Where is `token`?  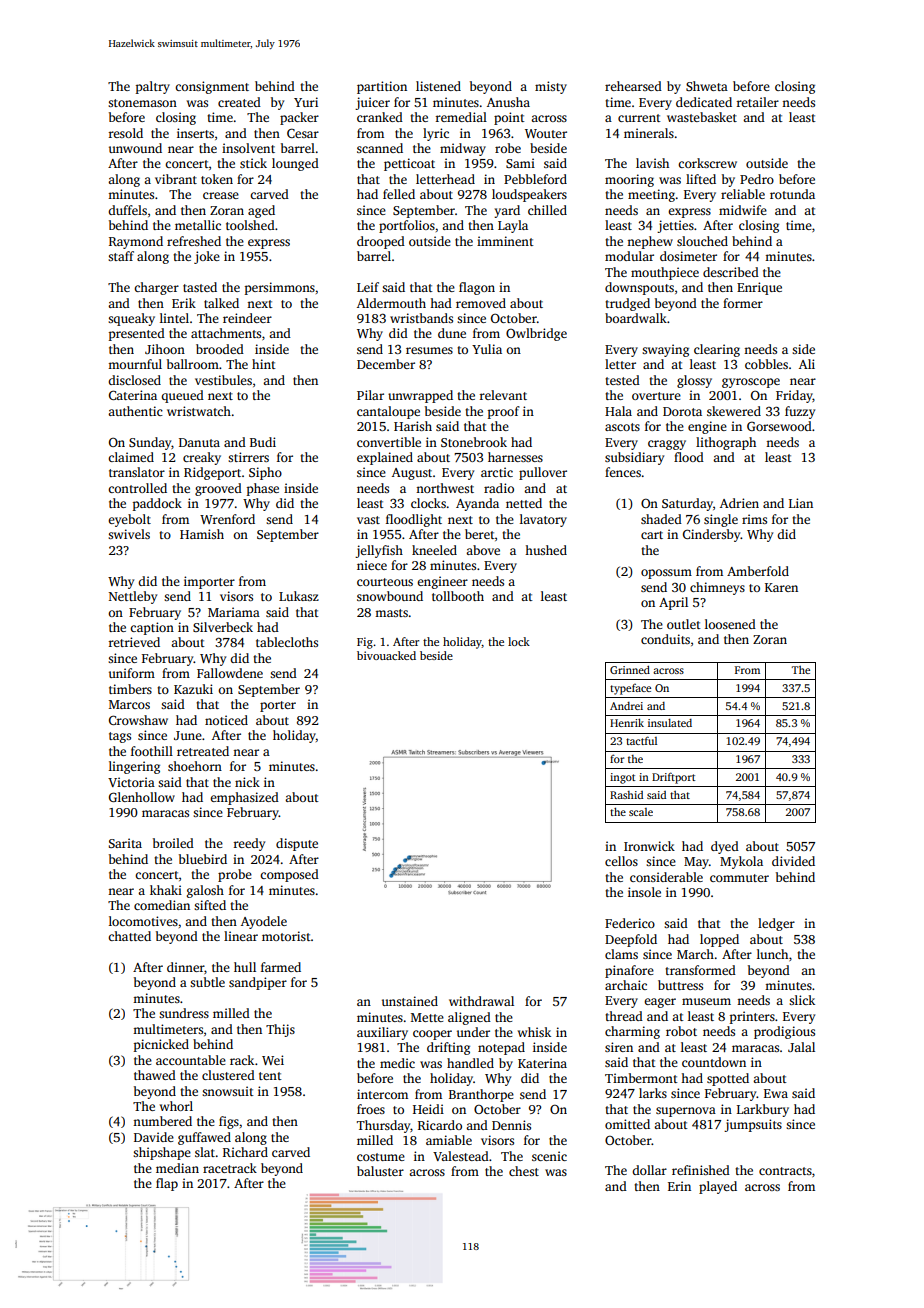
token is located at coordinates (217, 179).
